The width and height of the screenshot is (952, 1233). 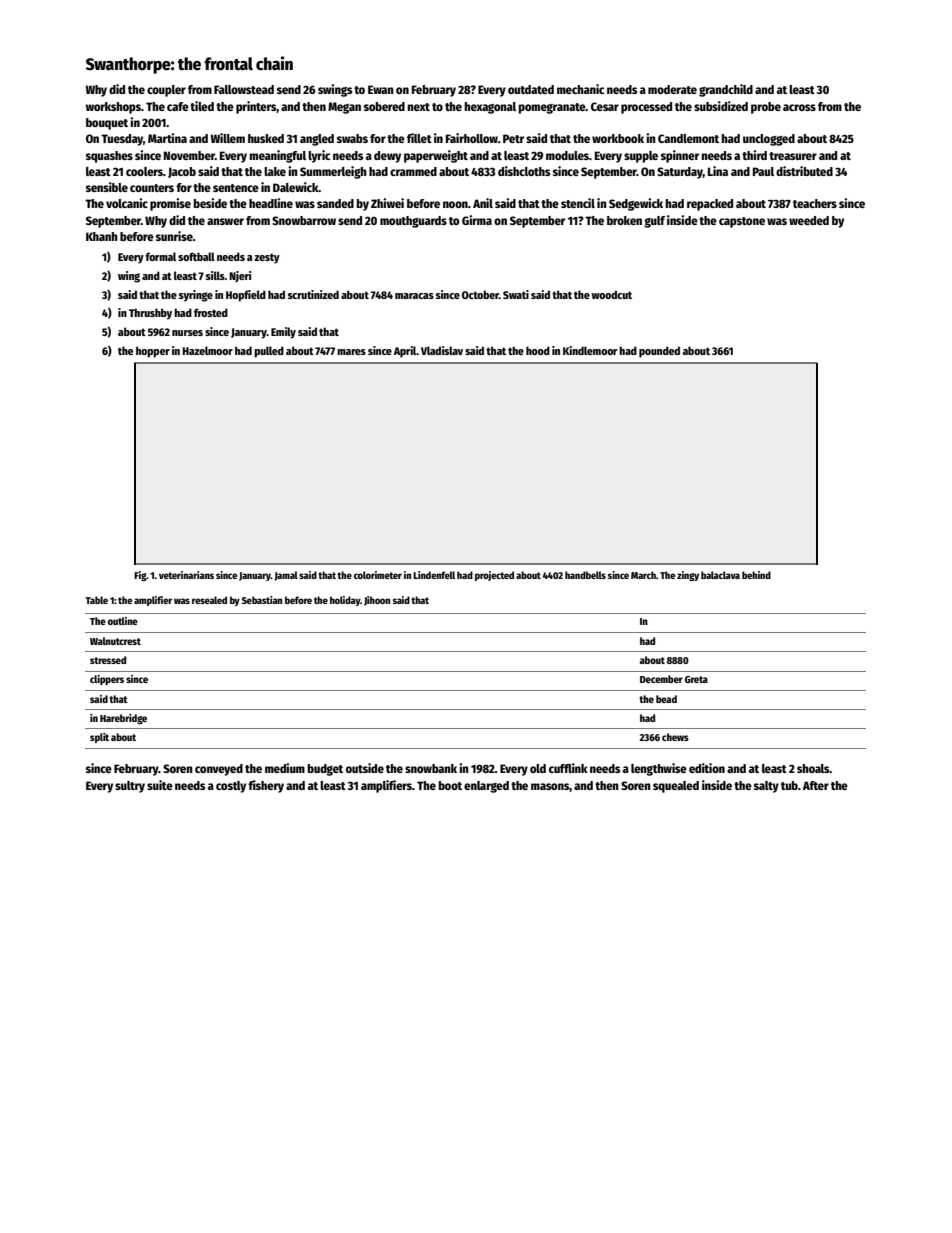 I want to click on Fallowstead, so click(x=244, y=89).
